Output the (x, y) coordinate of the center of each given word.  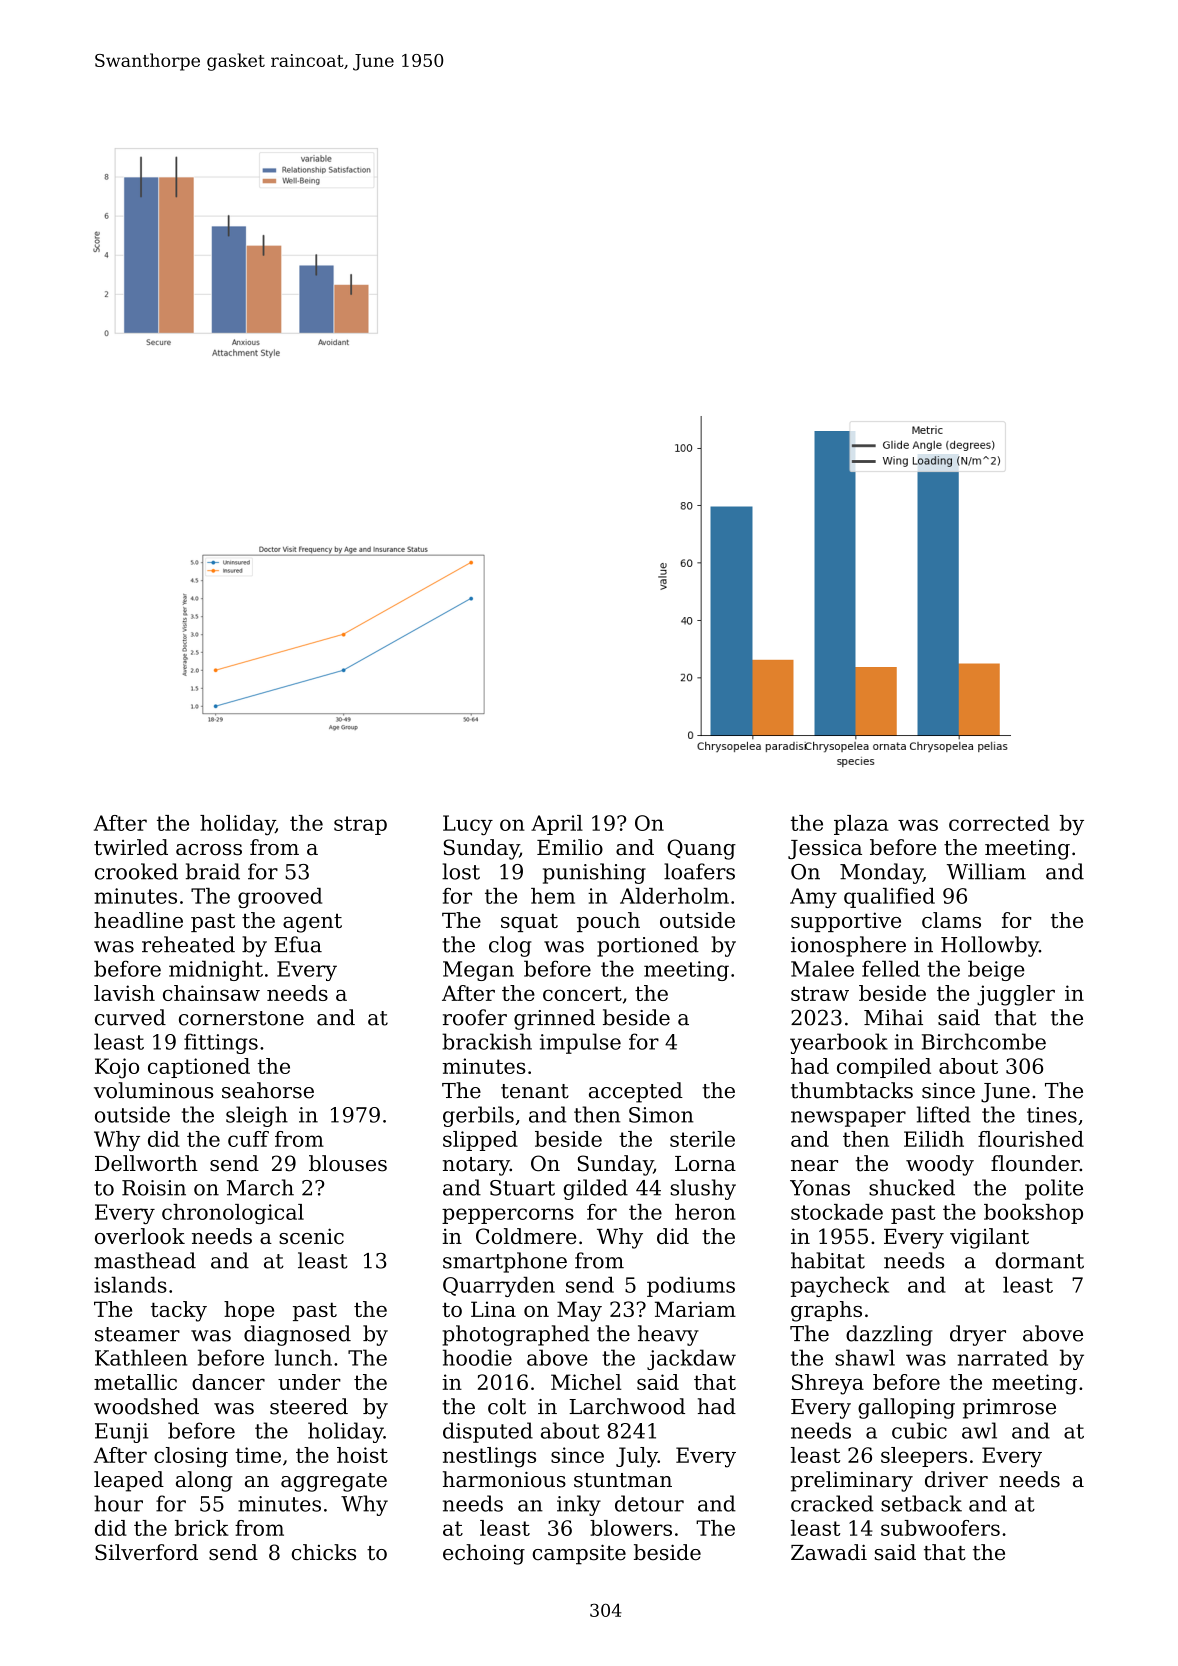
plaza (861, 825)
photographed (516, 1335)
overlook (140, 1236)
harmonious (504, 1479)
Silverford (146, 1552)
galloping (906, 1408)
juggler (1016, 995)
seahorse (268, 1090)
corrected (999, 823)
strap (360, 825)
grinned (554, 1019)
